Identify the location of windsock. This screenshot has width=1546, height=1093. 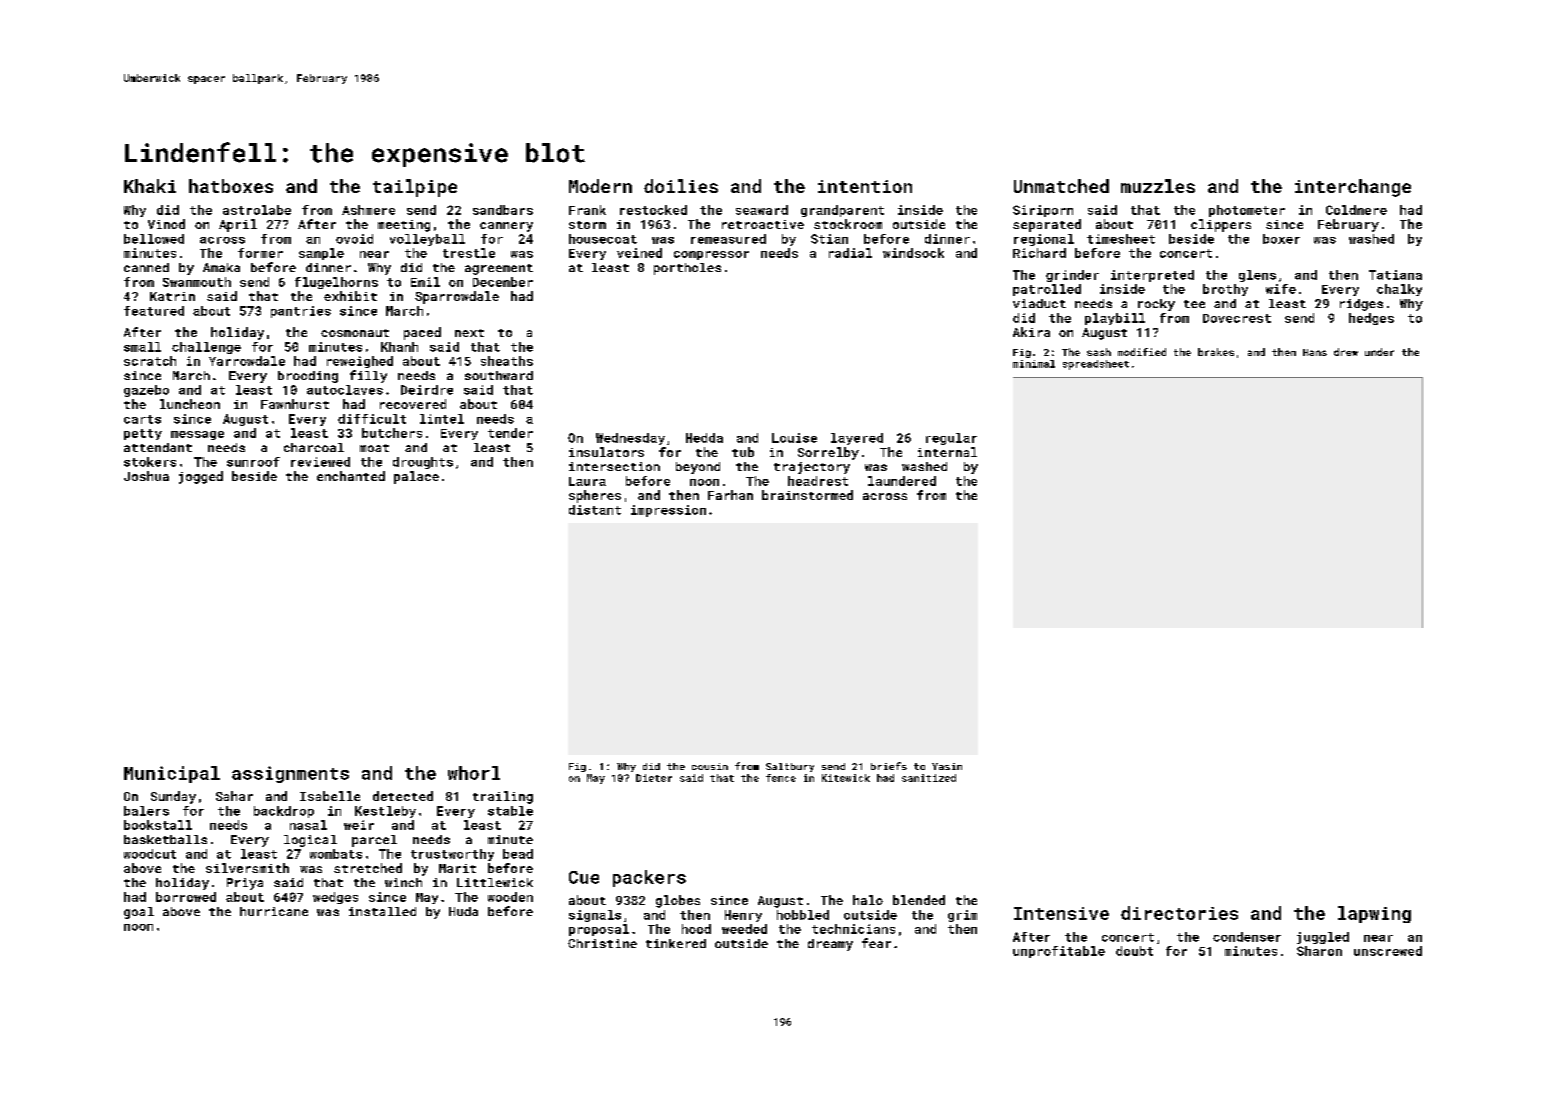
(913, 253).
